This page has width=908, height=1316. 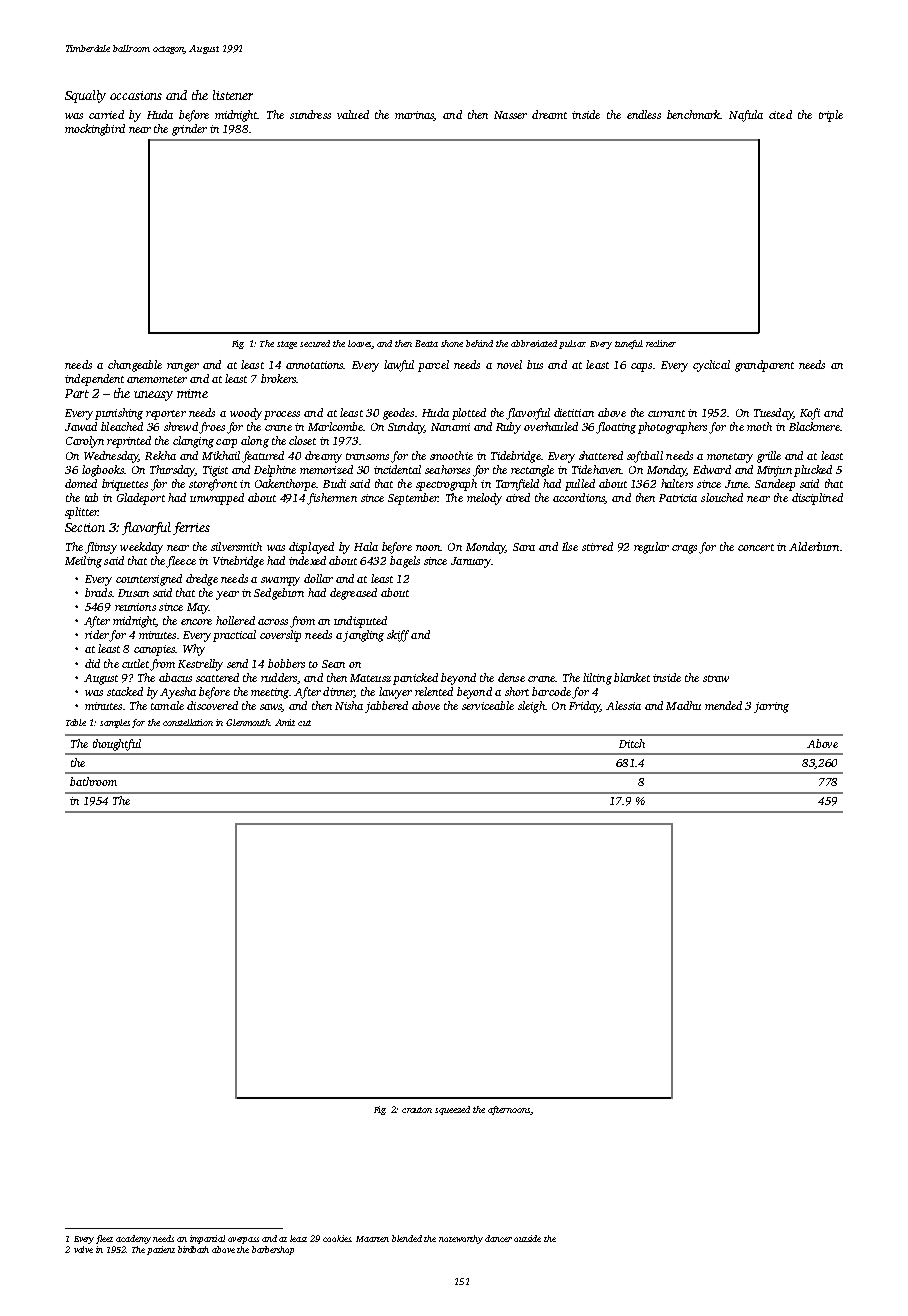 I want to click on January, so click(x=471, y=562).
